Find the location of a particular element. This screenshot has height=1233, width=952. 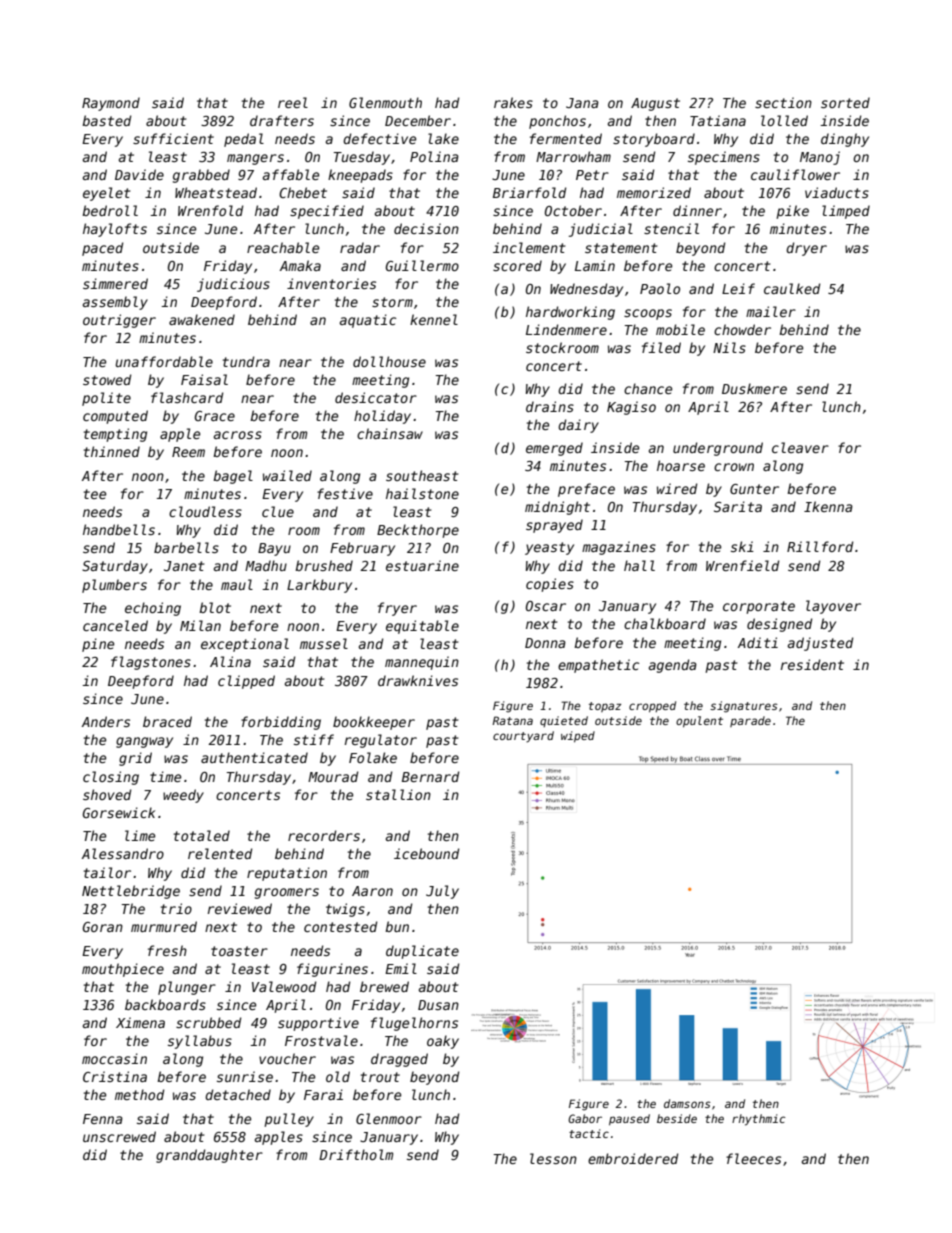

sorted is located at coordinates (845, 102).
